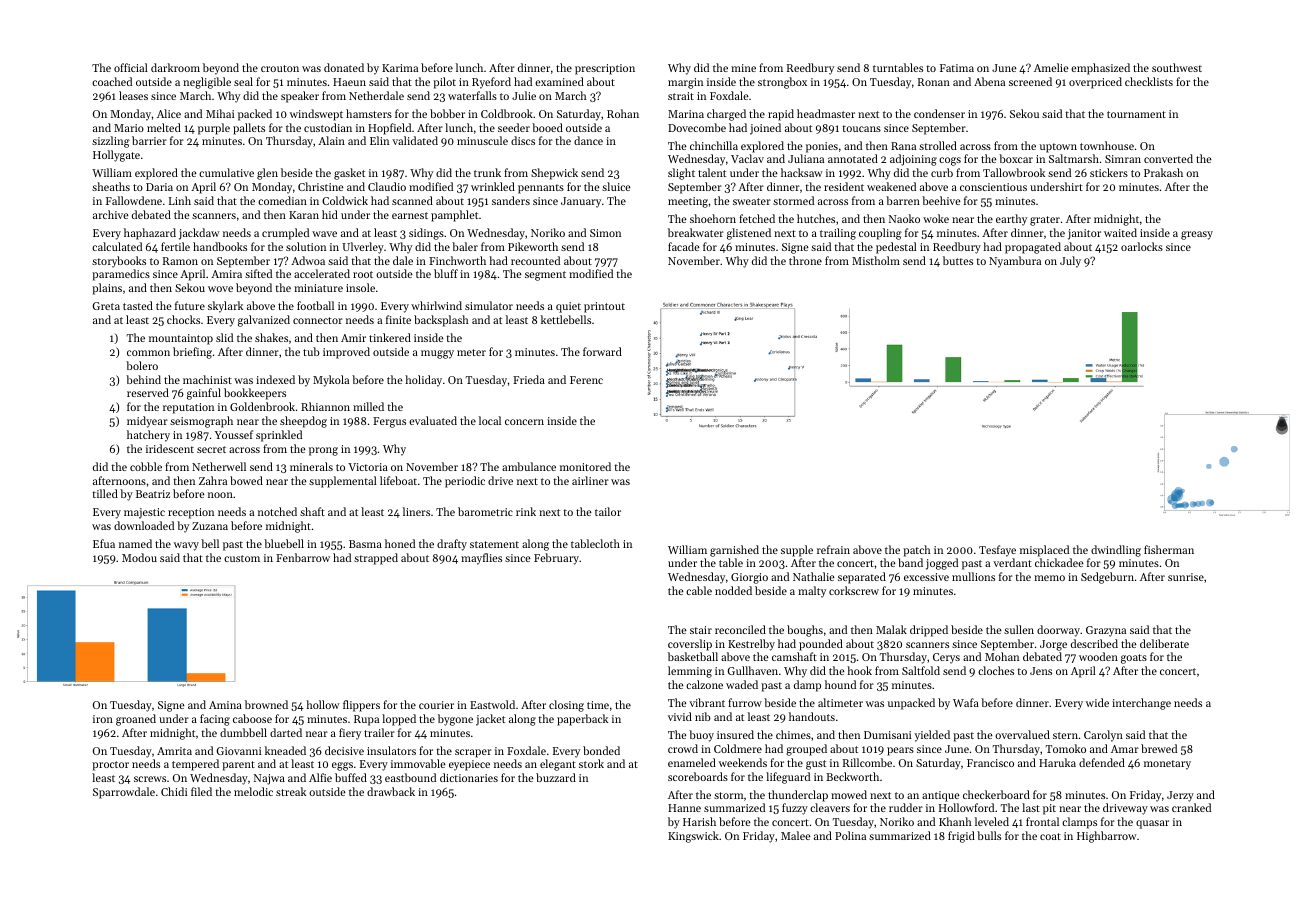 The width and height of the screenshot is (1308, 924). Describe the element at coordinates (150, 779) in the screenshot. I see `screws` at that location.
